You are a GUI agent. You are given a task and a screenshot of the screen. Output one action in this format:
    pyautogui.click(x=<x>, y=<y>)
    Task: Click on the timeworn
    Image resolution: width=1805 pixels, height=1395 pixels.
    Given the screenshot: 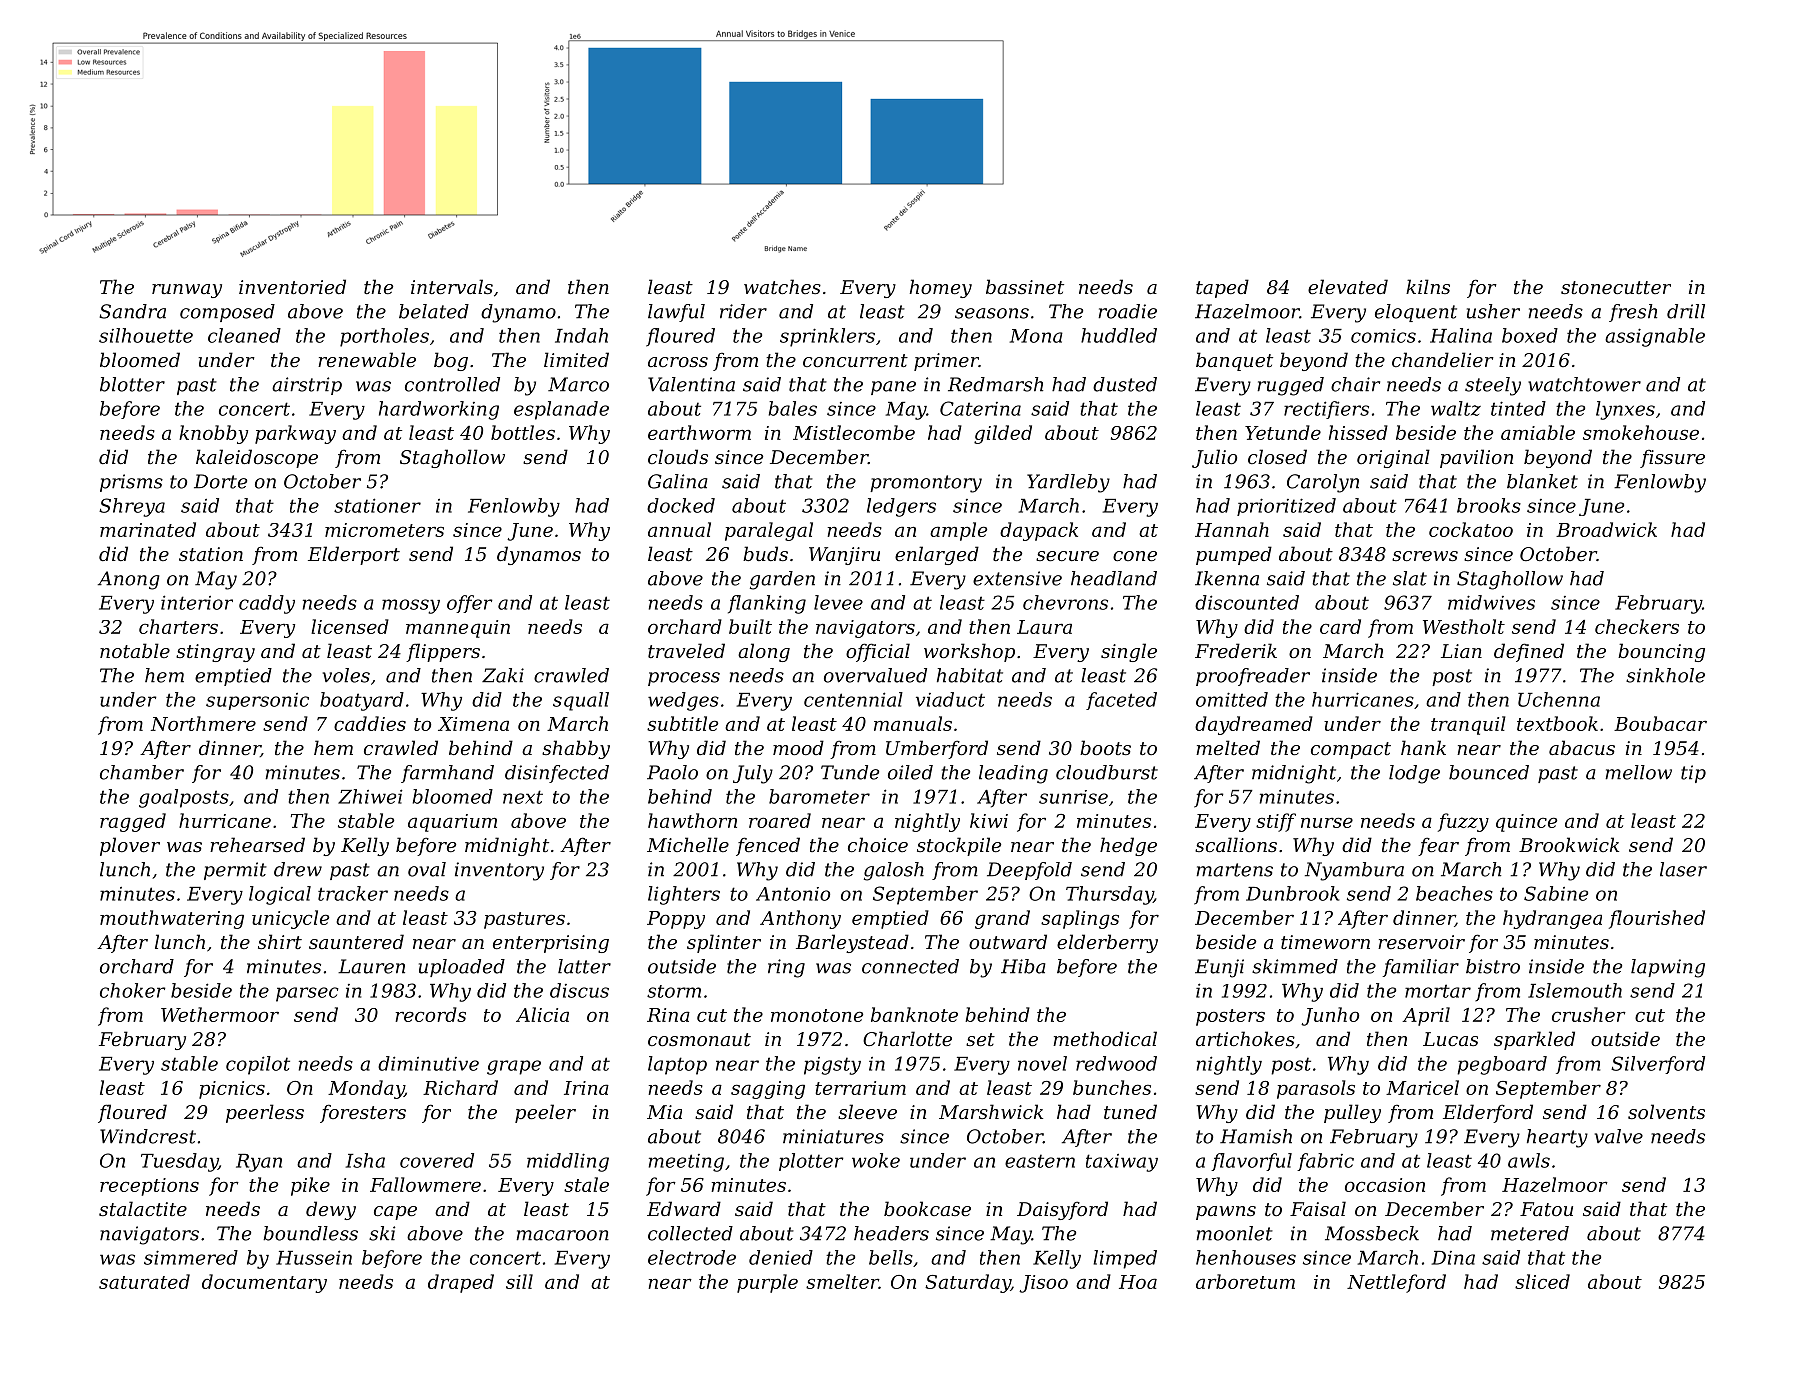 What is the action you would take?
    pyautogui.click(x=1325, y=942)
